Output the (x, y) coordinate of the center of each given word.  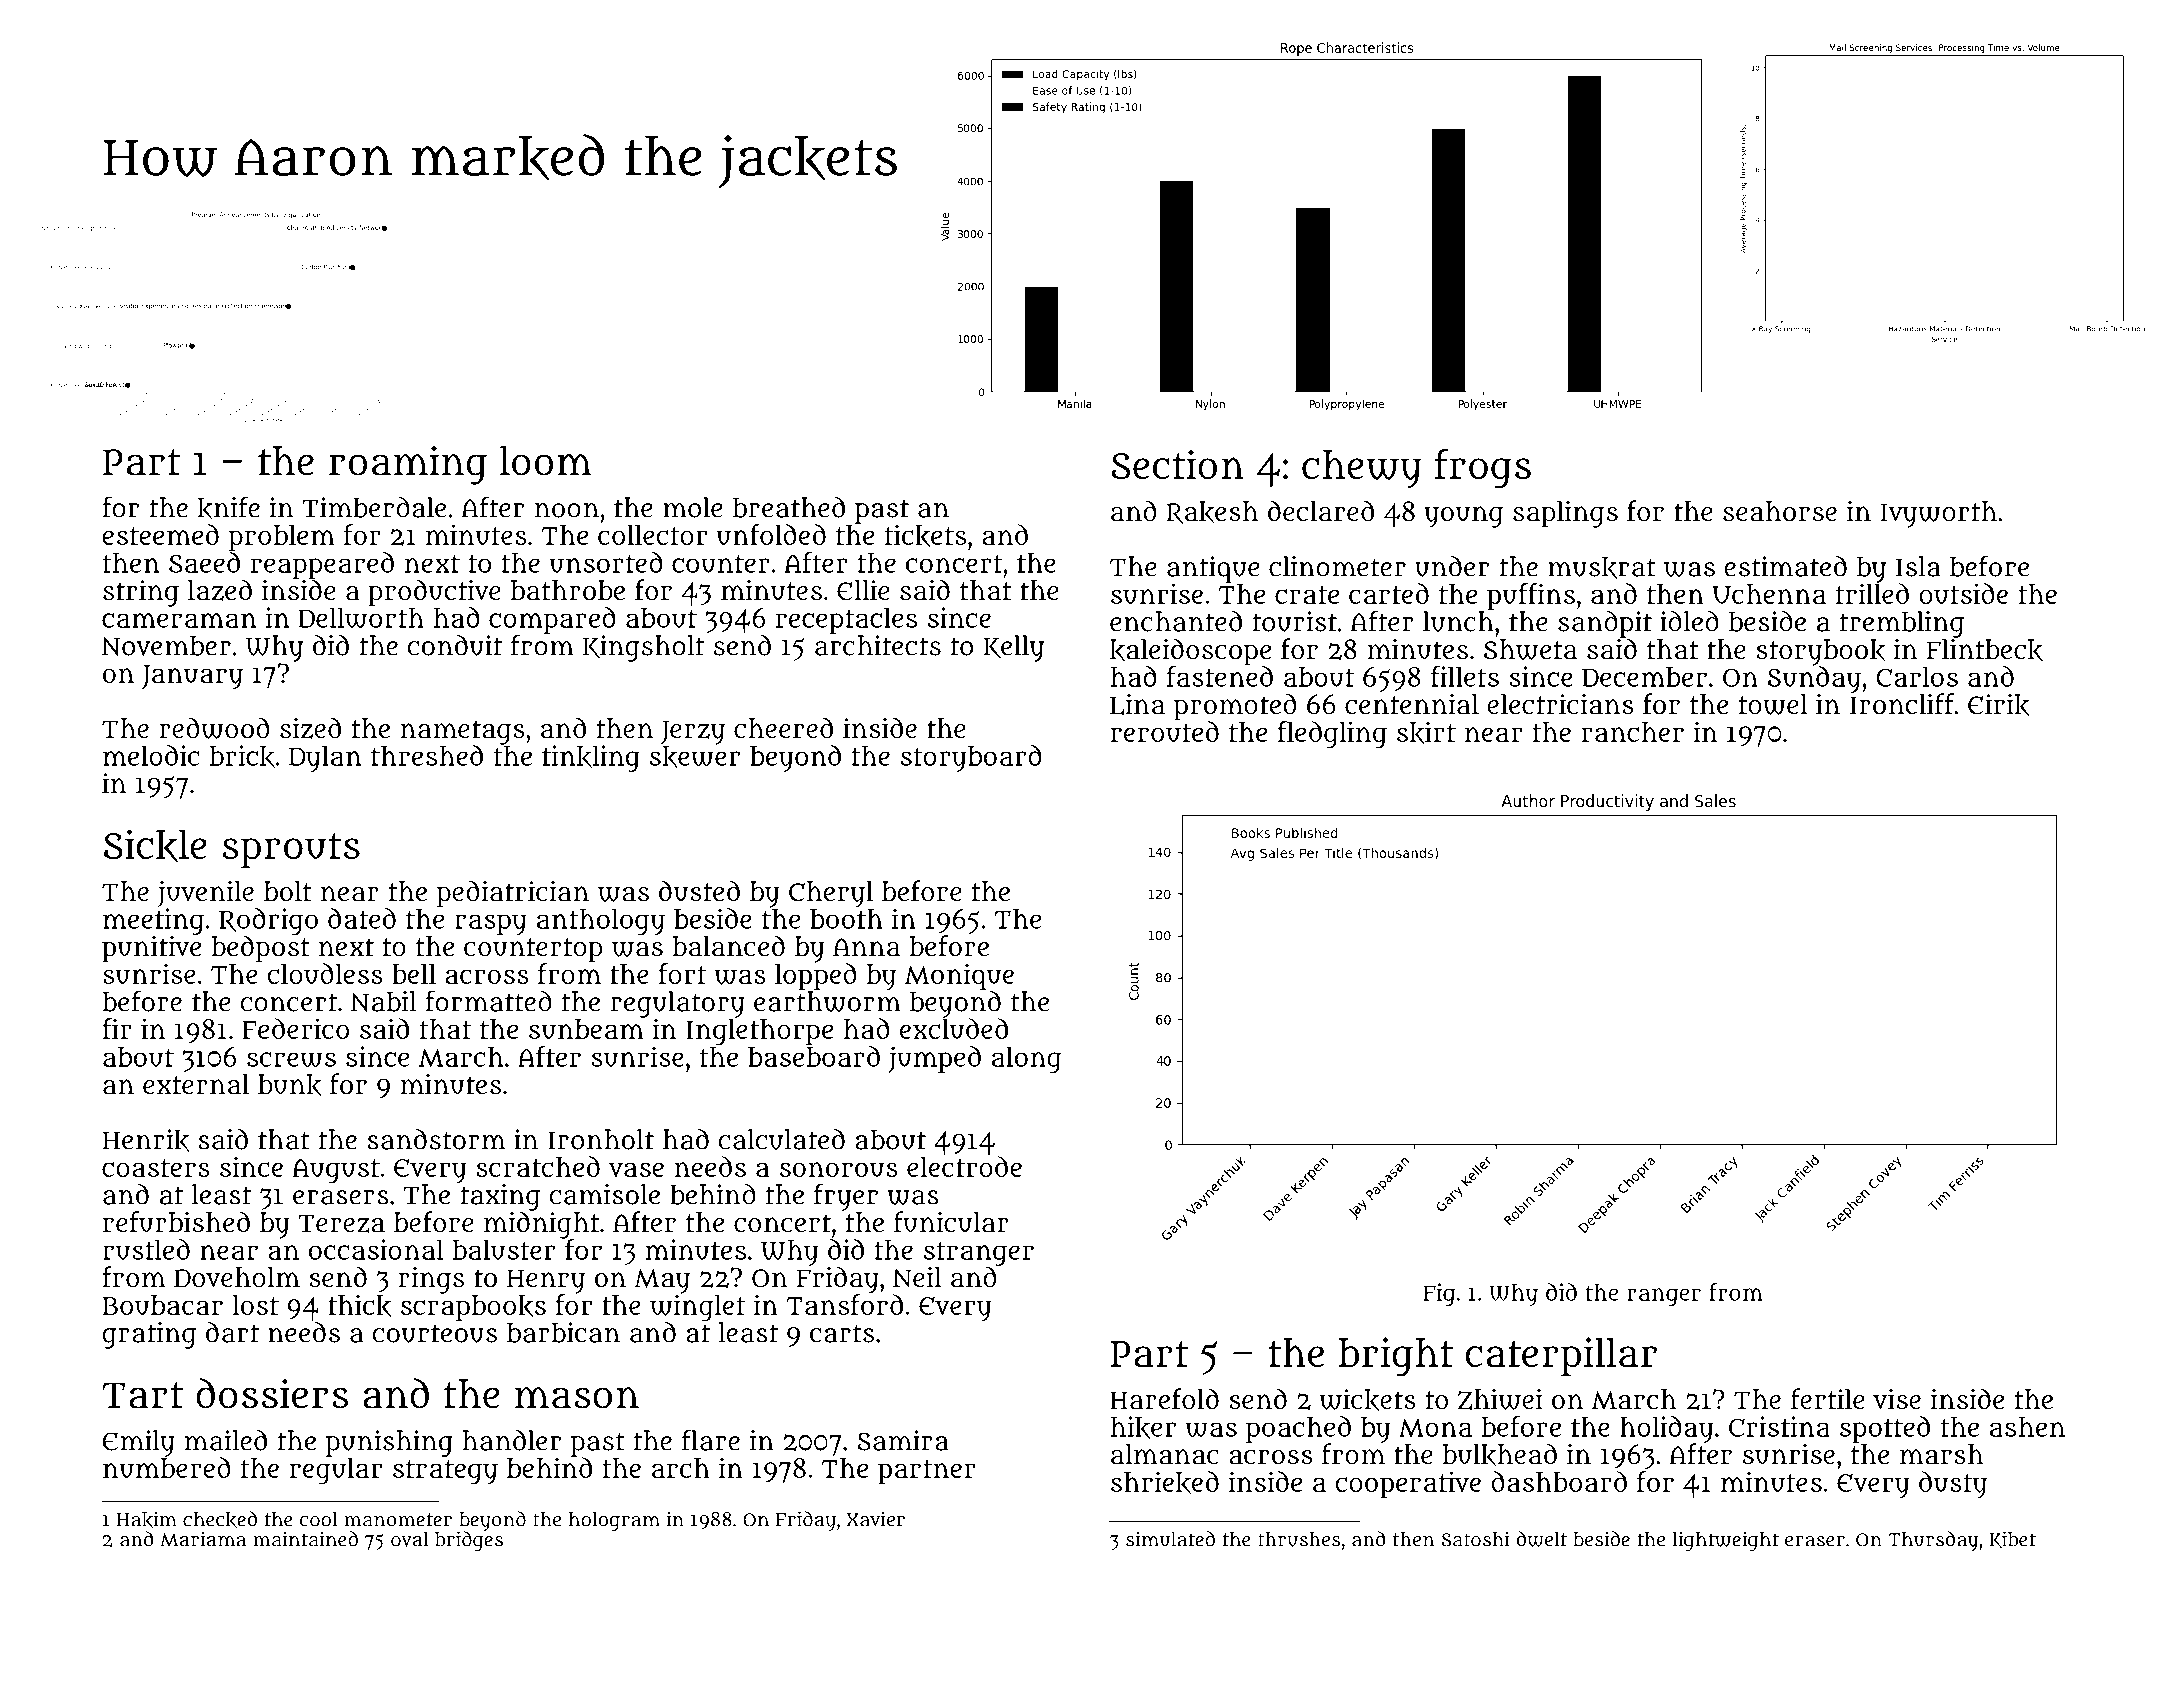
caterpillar (1561, 1356)
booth (846, 918)
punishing (389, 1443)
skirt (1426, 732)
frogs (1483, 468)
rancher (1632, 732)
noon (567, 510)
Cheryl (831, 894)
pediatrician (513, 894)
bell (414, 974)
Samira (903, 1440)
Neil (917, 1277)
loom (546, 461)
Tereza (341, 1223)
